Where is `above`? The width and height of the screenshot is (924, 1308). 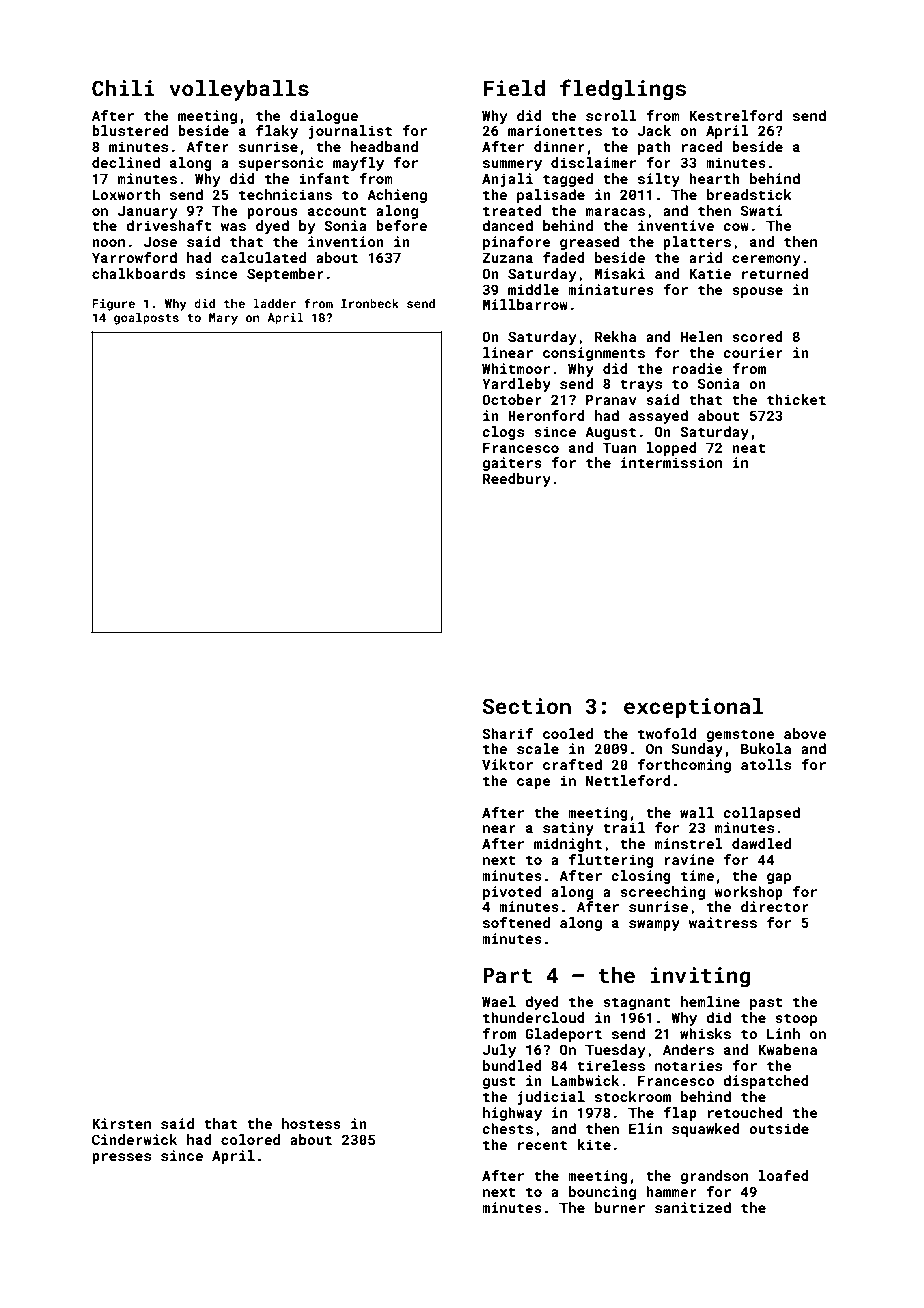
above is located at coordinates (805, 733).
